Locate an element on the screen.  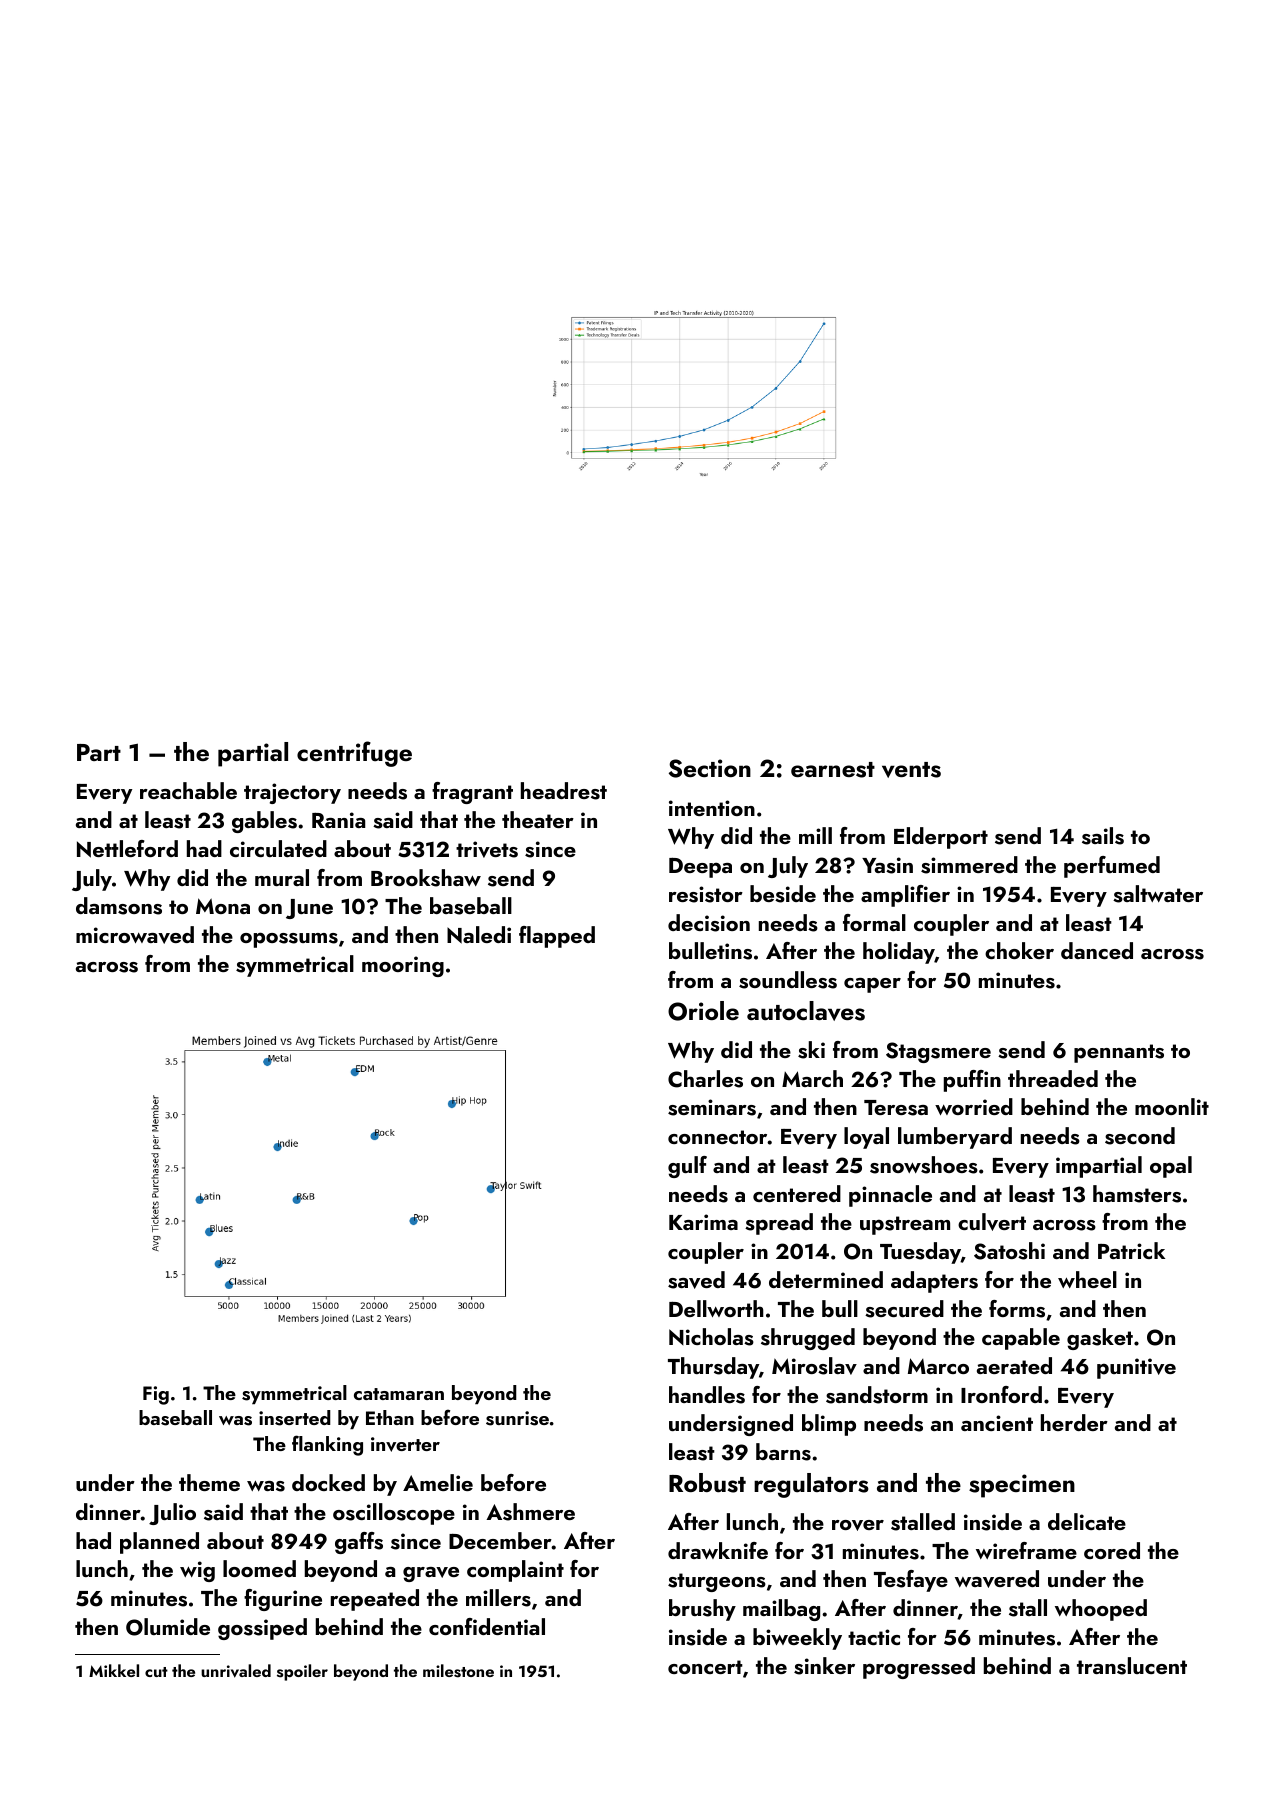
concert is located at coordinates (705, 1667).
